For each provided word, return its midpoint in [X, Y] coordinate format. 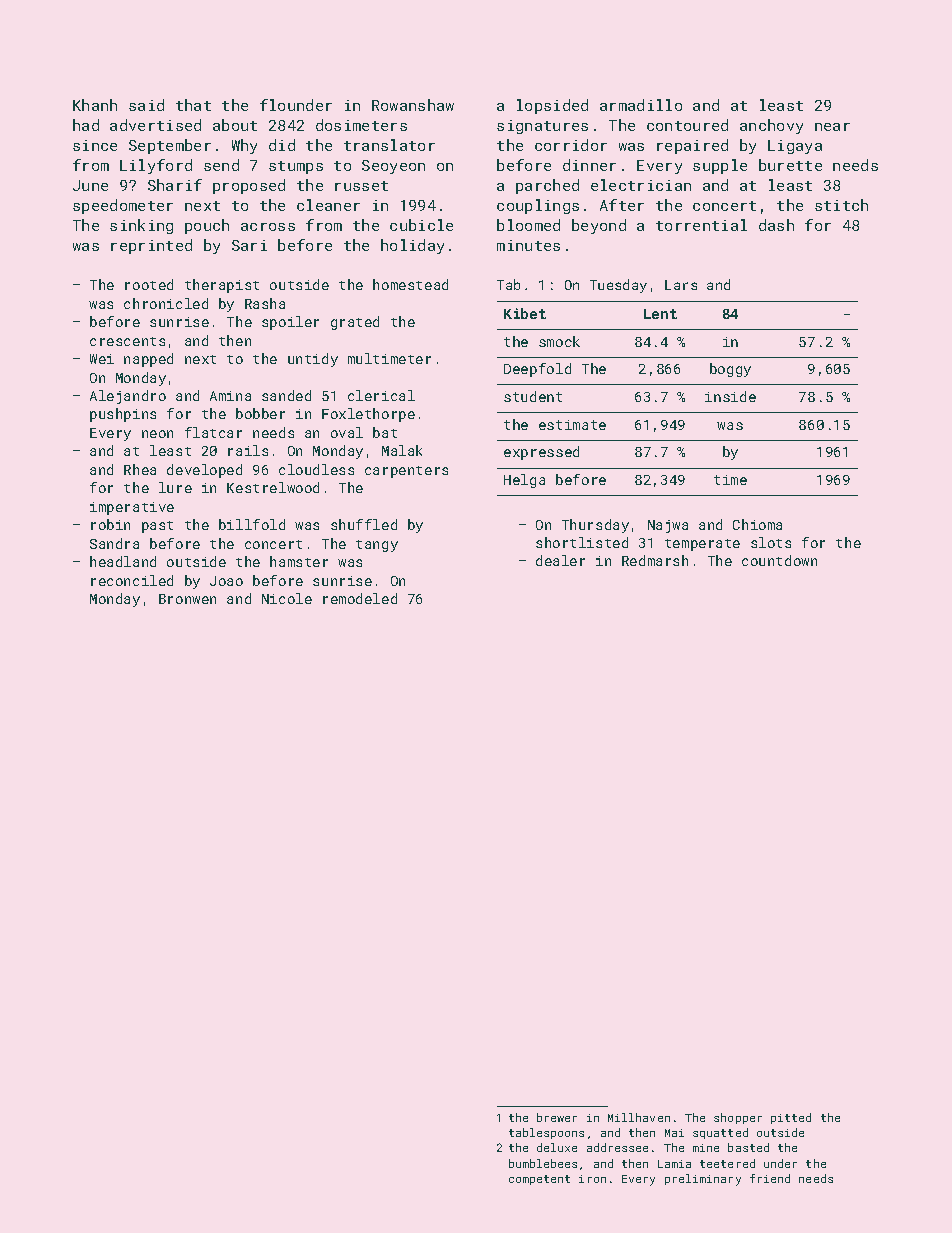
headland [123, 561]
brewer [557, 1117]
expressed [541, 453]
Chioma [757, 524]
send [221, 165]
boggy [730, 370]
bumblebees [543, 1163]
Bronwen [187, 599]
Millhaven [639, 1117]
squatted [720, 1133]
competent [539, 1180]
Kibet [525, 313]
